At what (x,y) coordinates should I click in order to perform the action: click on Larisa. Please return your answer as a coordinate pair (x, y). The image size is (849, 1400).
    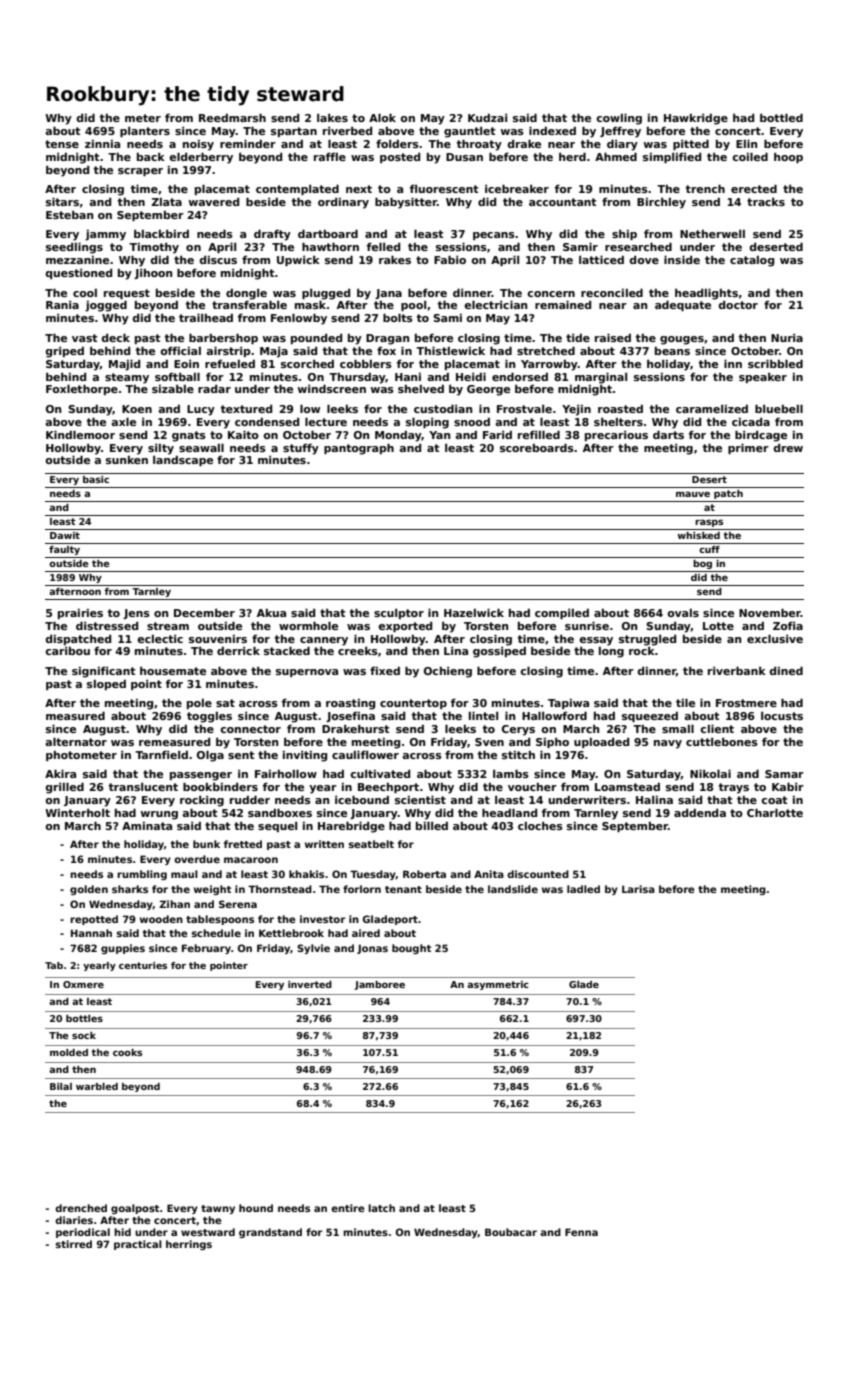
    Looking at the image, I should click on (638, 889).
